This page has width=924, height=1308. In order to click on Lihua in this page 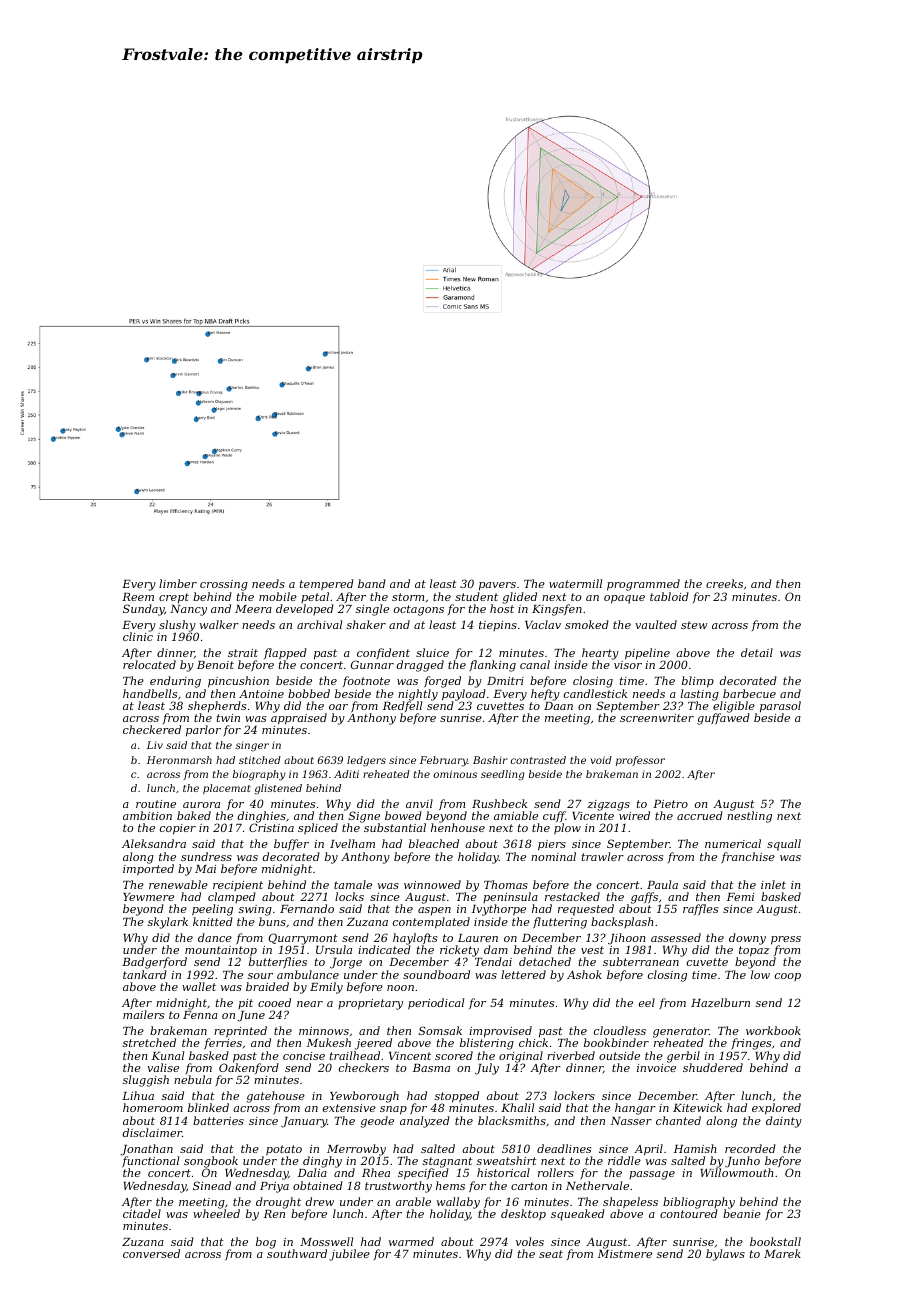, I will do `click(138, 1095)`.
